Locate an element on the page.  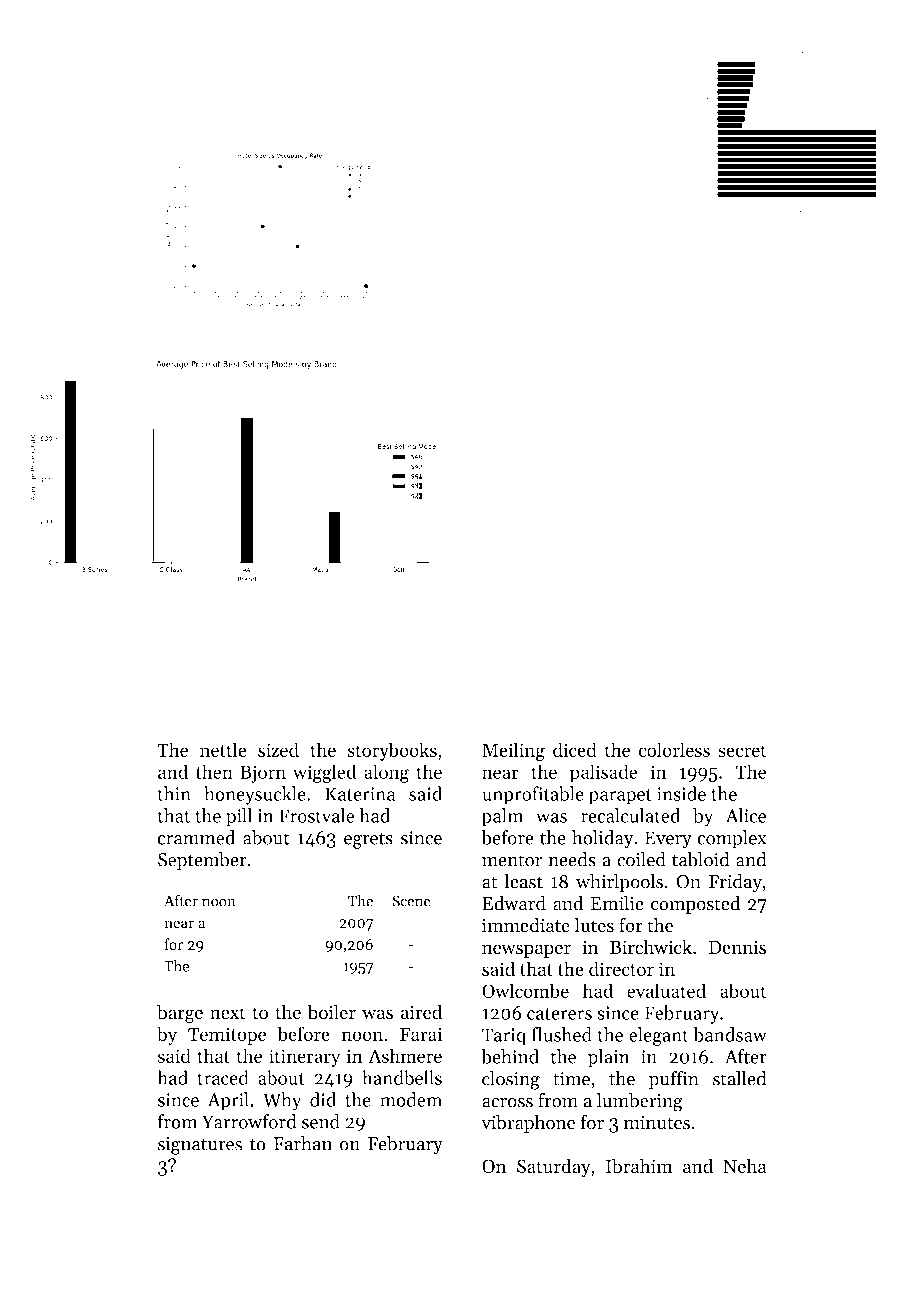
pill is located at coordinates (239, 817).
